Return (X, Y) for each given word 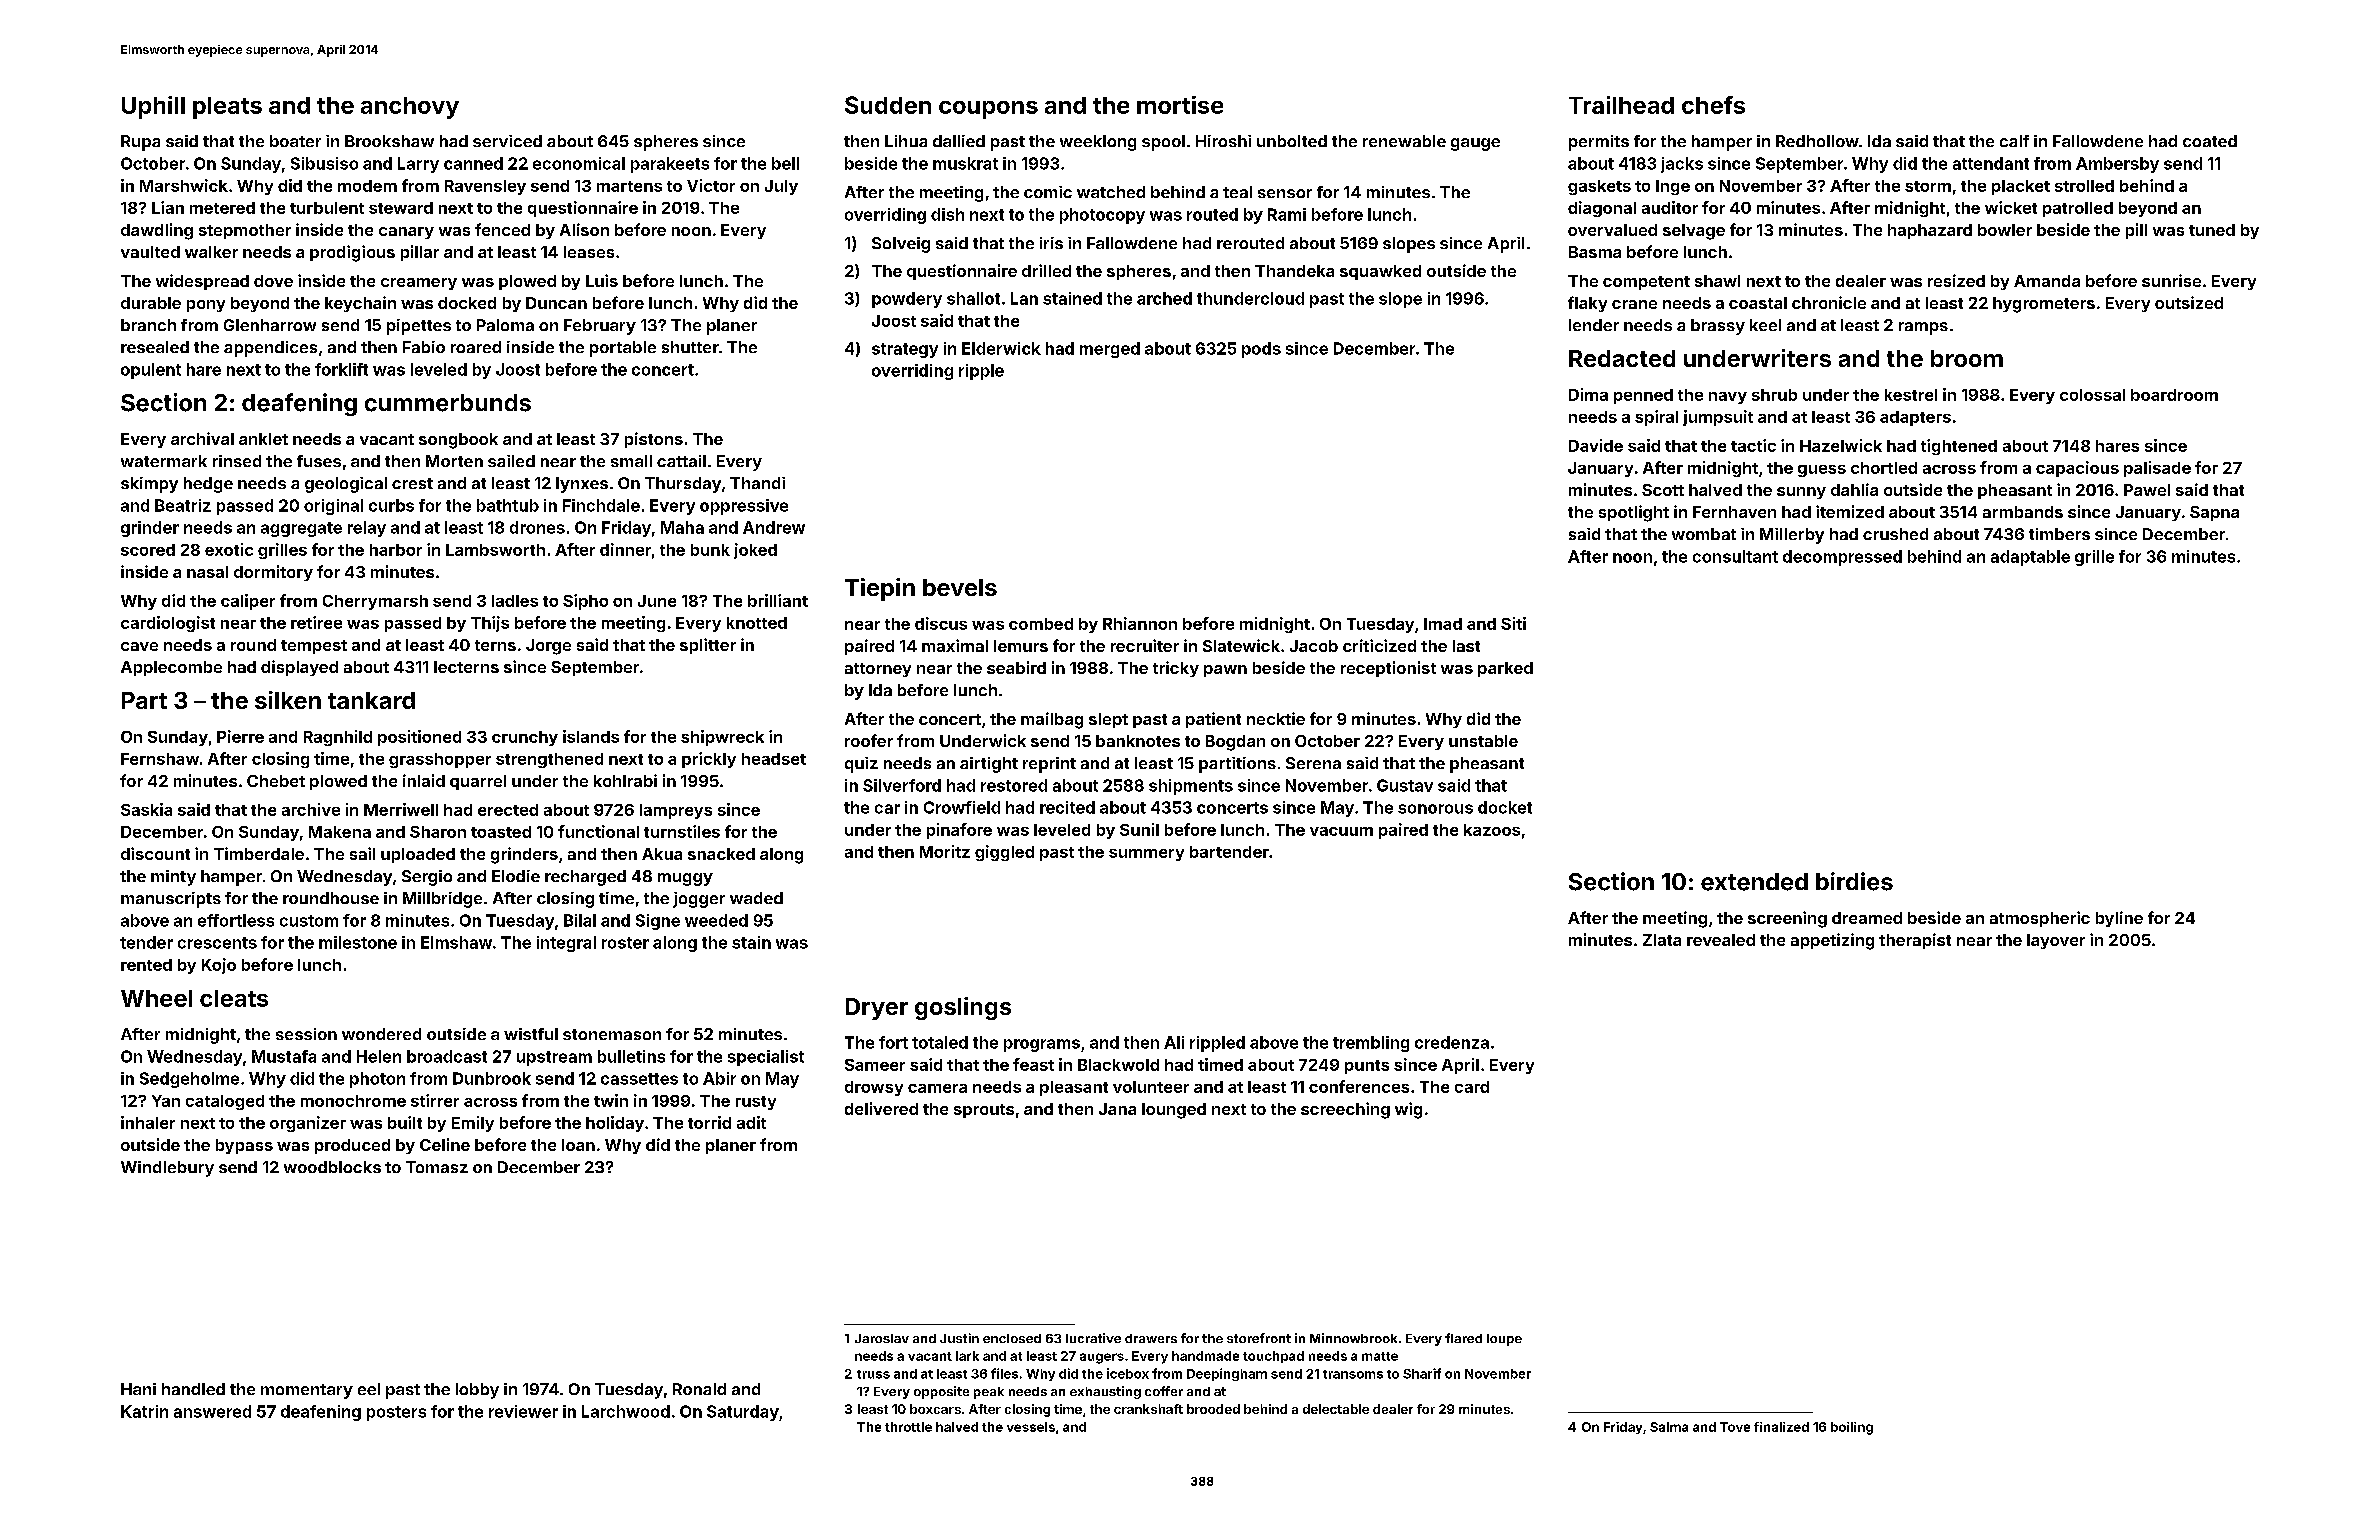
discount (155, 853)
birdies (1854, 881)
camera (937, 1088)
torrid (709, 1122)
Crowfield (962, 807)
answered (212, 1411)
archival (202, 438)
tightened (1959, 447)
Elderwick (1001, 348)
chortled (1884, 468)
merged (1110, 350)
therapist (1915, 941)
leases (589, 252)
